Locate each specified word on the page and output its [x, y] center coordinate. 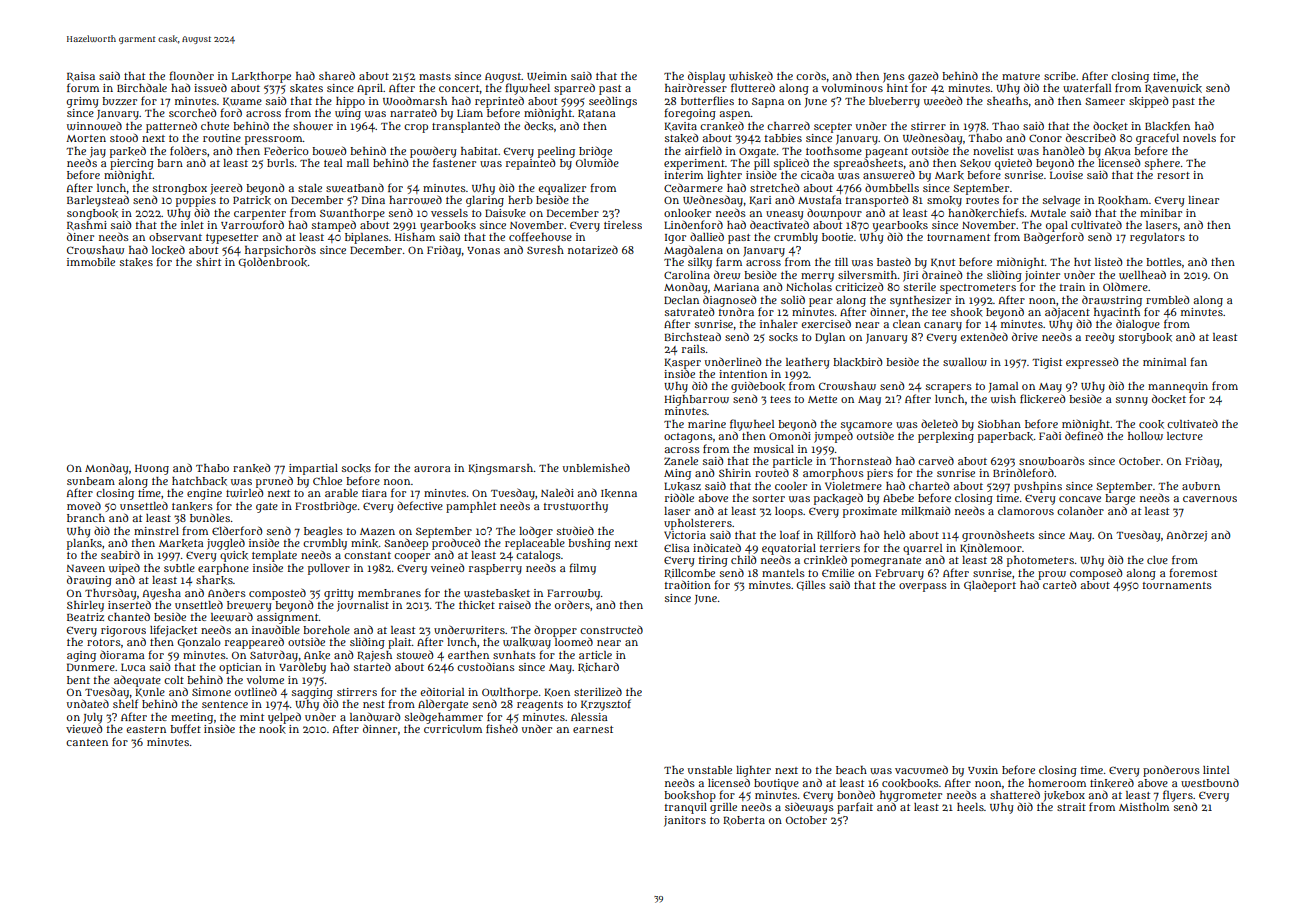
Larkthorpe [261, 77]
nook [272, 729]
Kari [760, 200]
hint [897, 88]
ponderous [1171, 771]
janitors [685, 821]
